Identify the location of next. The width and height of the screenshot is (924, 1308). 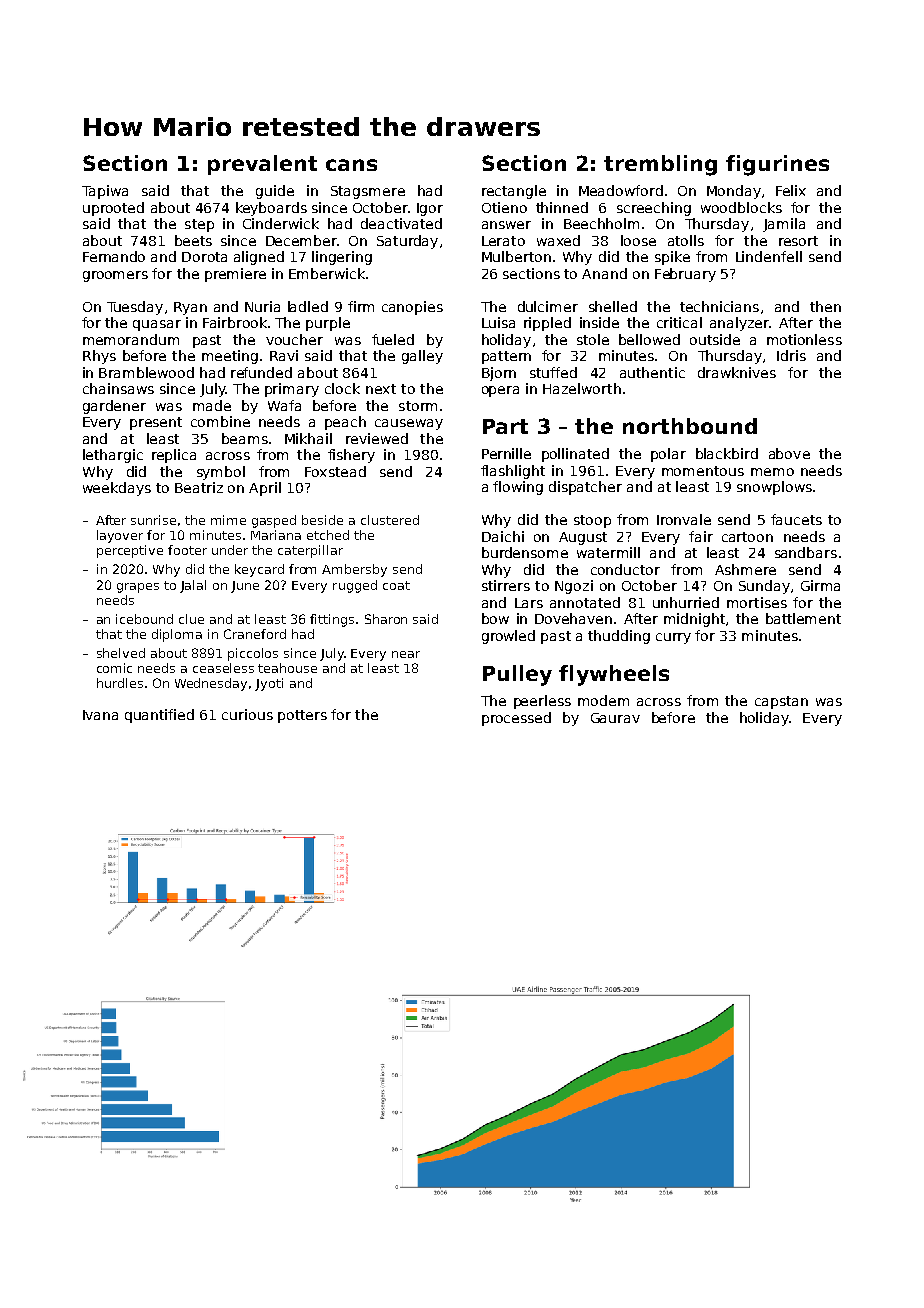
(381, 389).
